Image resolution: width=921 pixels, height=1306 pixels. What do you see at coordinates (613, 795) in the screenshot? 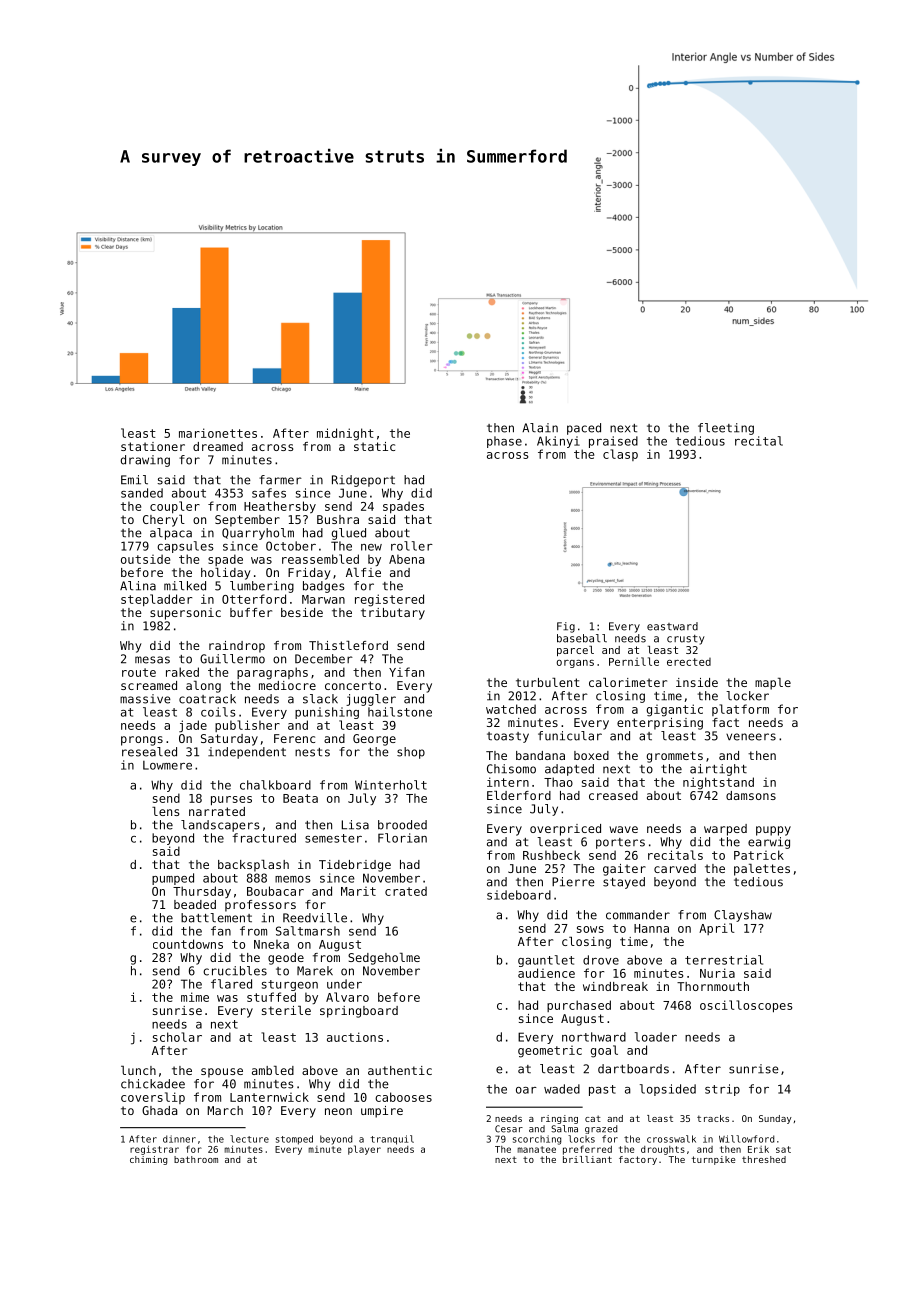
I see `creased` at bounding box center [613, 795].
